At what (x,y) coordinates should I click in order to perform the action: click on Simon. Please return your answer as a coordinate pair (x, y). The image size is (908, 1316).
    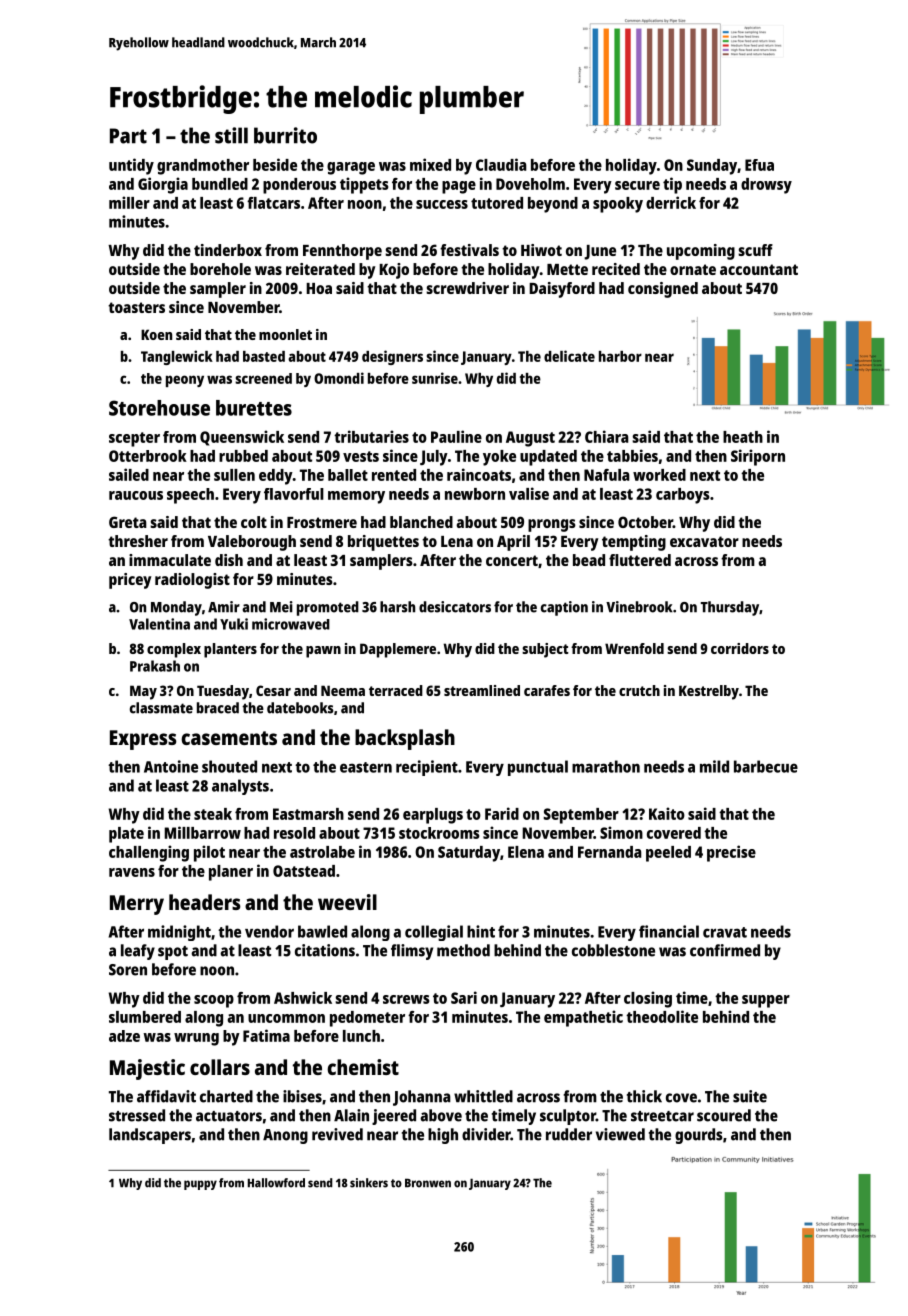
    Looking at the image, I should click on (621, 832).
